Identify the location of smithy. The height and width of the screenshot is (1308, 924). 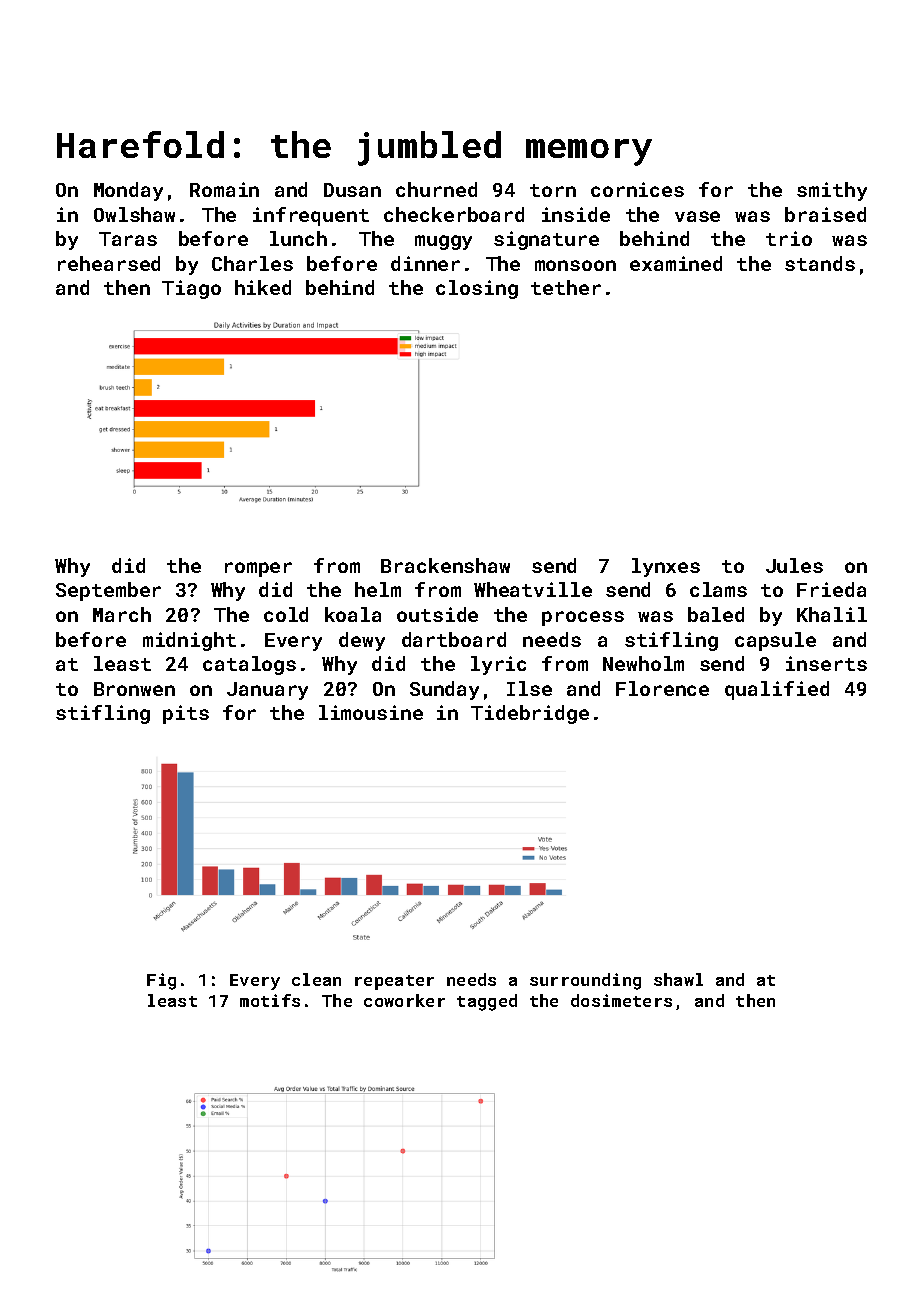
(832, 191).
